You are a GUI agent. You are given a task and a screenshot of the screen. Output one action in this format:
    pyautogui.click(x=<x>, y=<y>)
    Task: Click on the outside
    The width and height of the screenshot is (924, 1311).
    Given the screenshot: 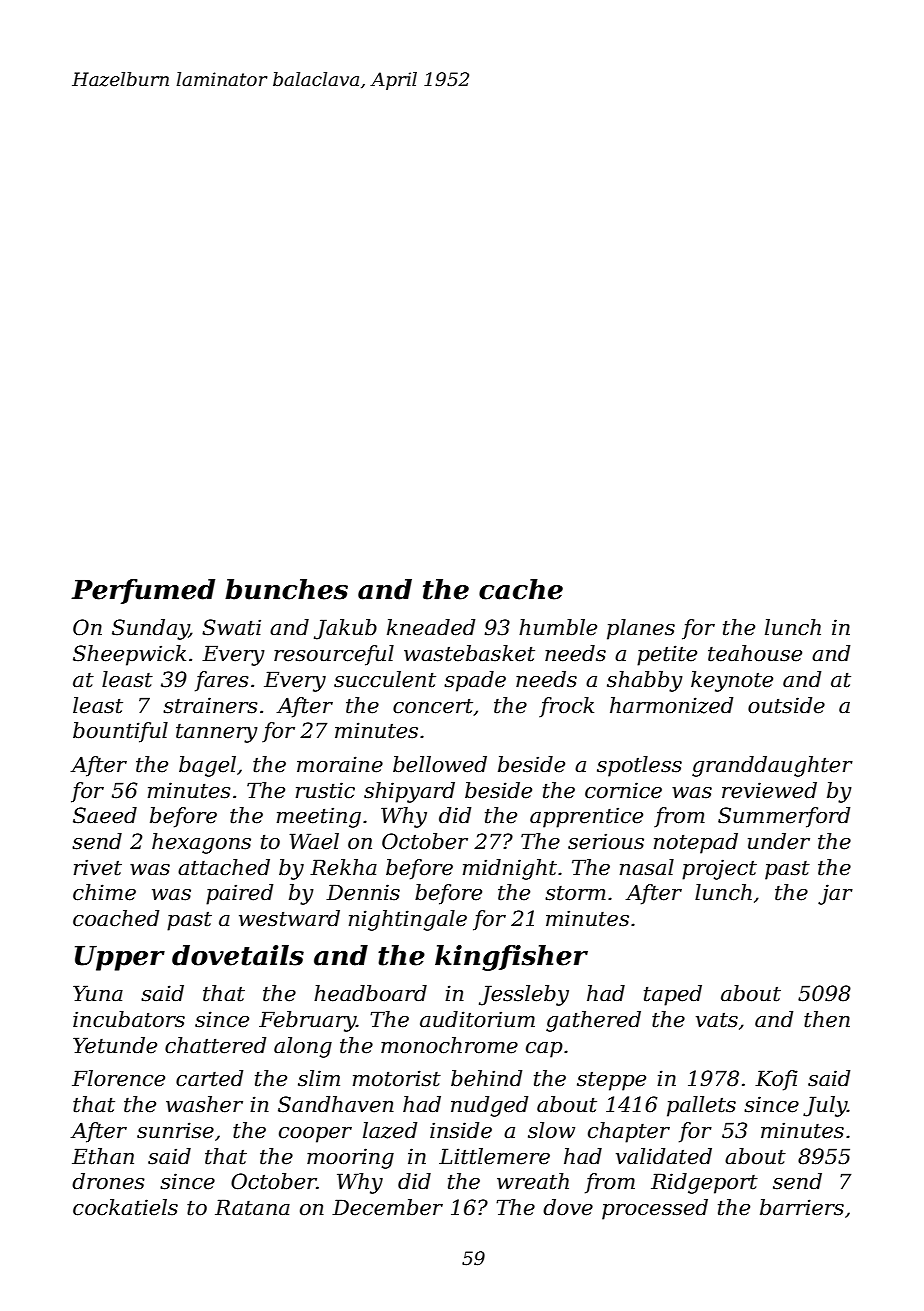 What is the action you would take?
    pyautogui.click(x=786, y=705)
